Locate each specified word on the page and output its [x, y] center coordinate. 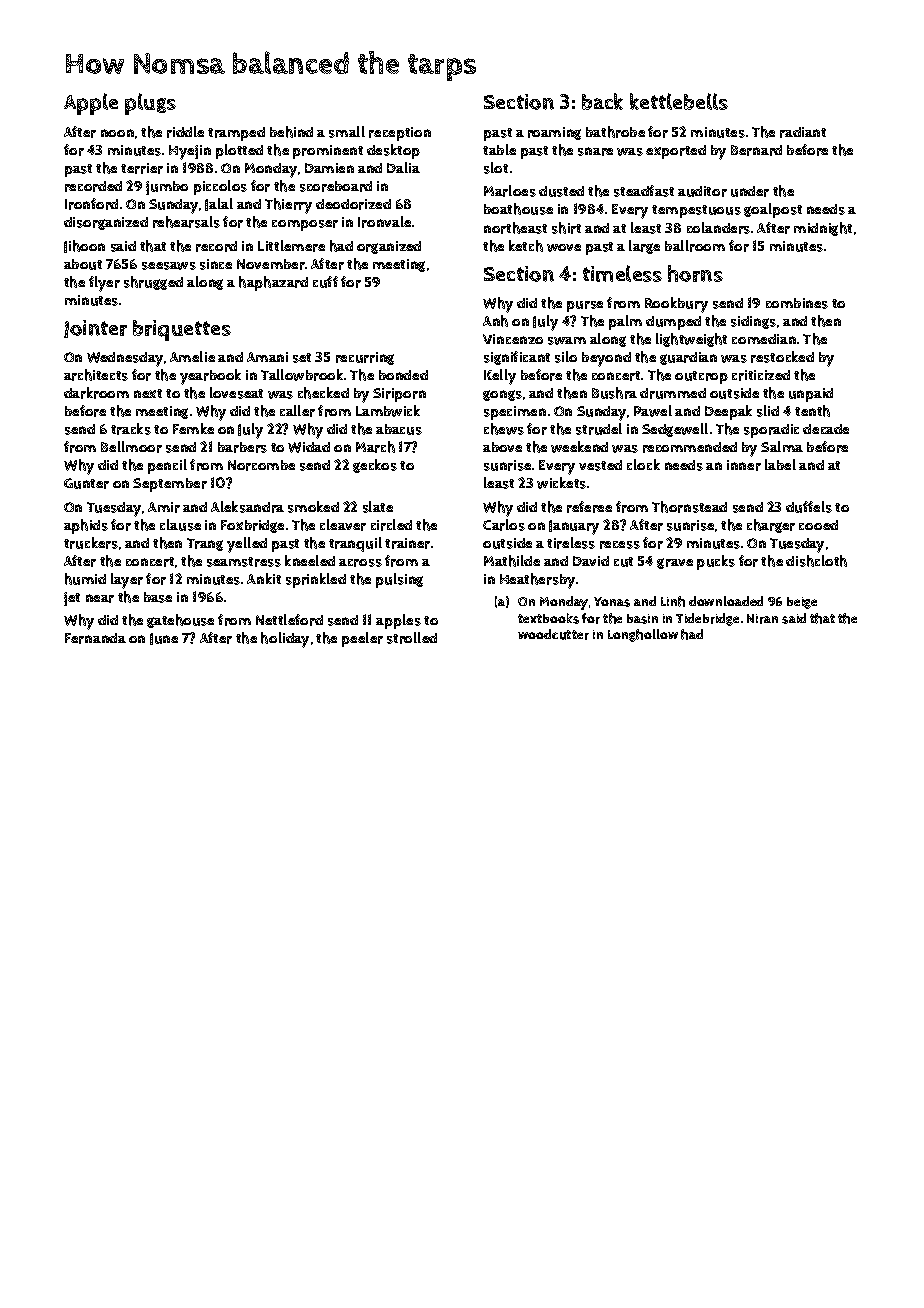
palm [625, 322]
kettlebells [679, 101]
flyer [104, 284]
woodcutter [553, 634]
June [164, 639]
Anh [495, 321]
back [602, 101]
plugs [150, 104]
